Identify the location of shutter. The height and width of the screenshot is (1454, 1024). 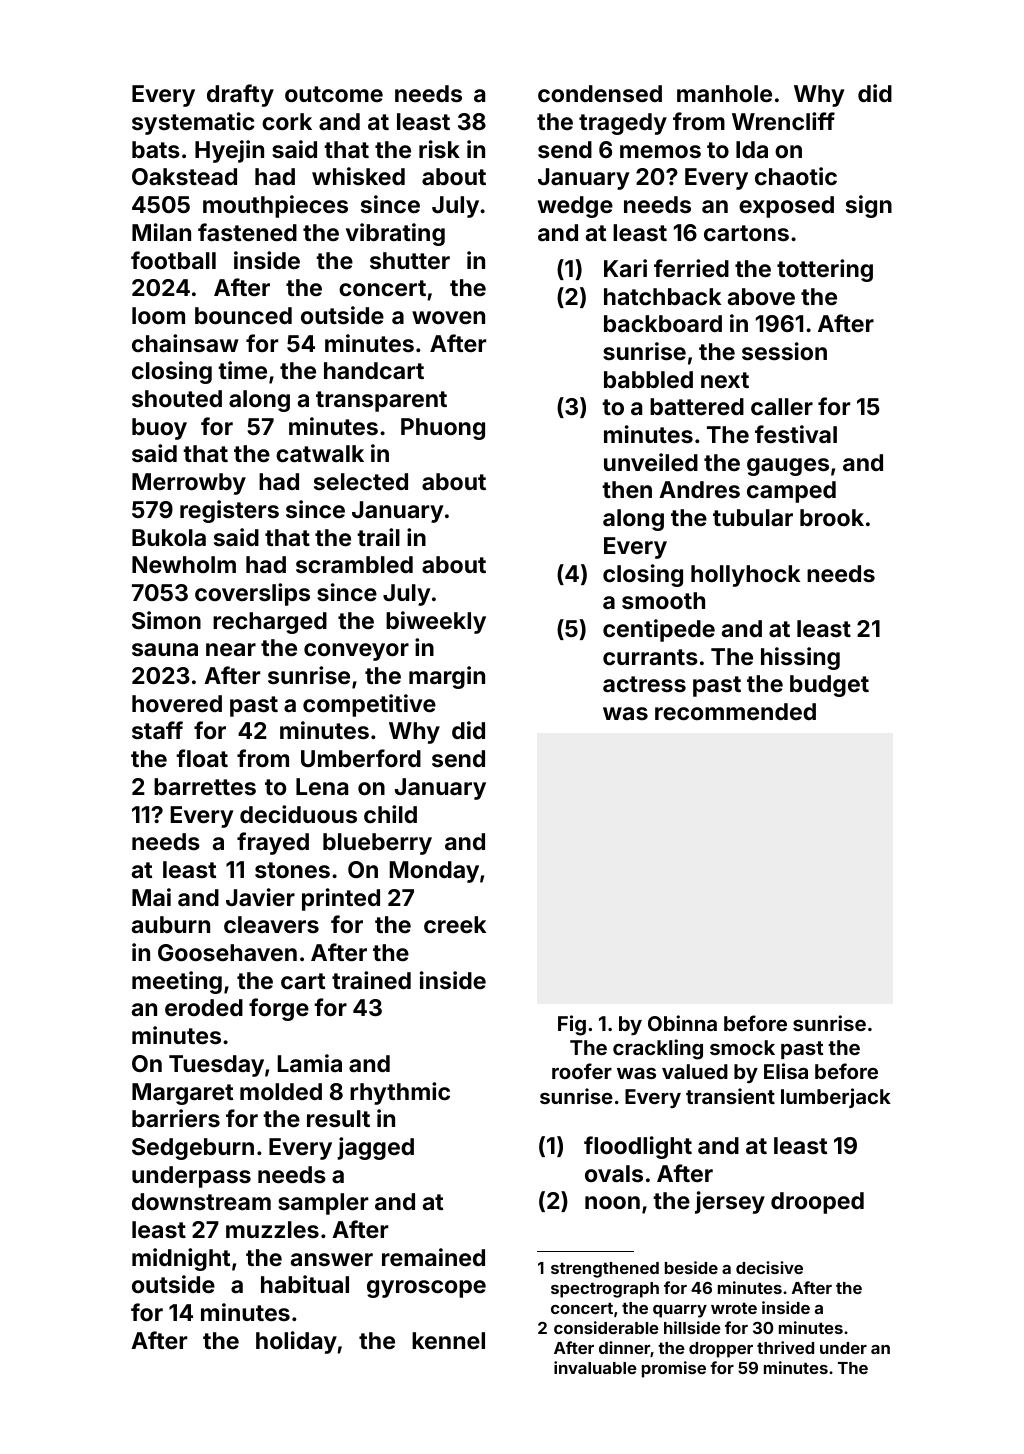
(410, 260).
